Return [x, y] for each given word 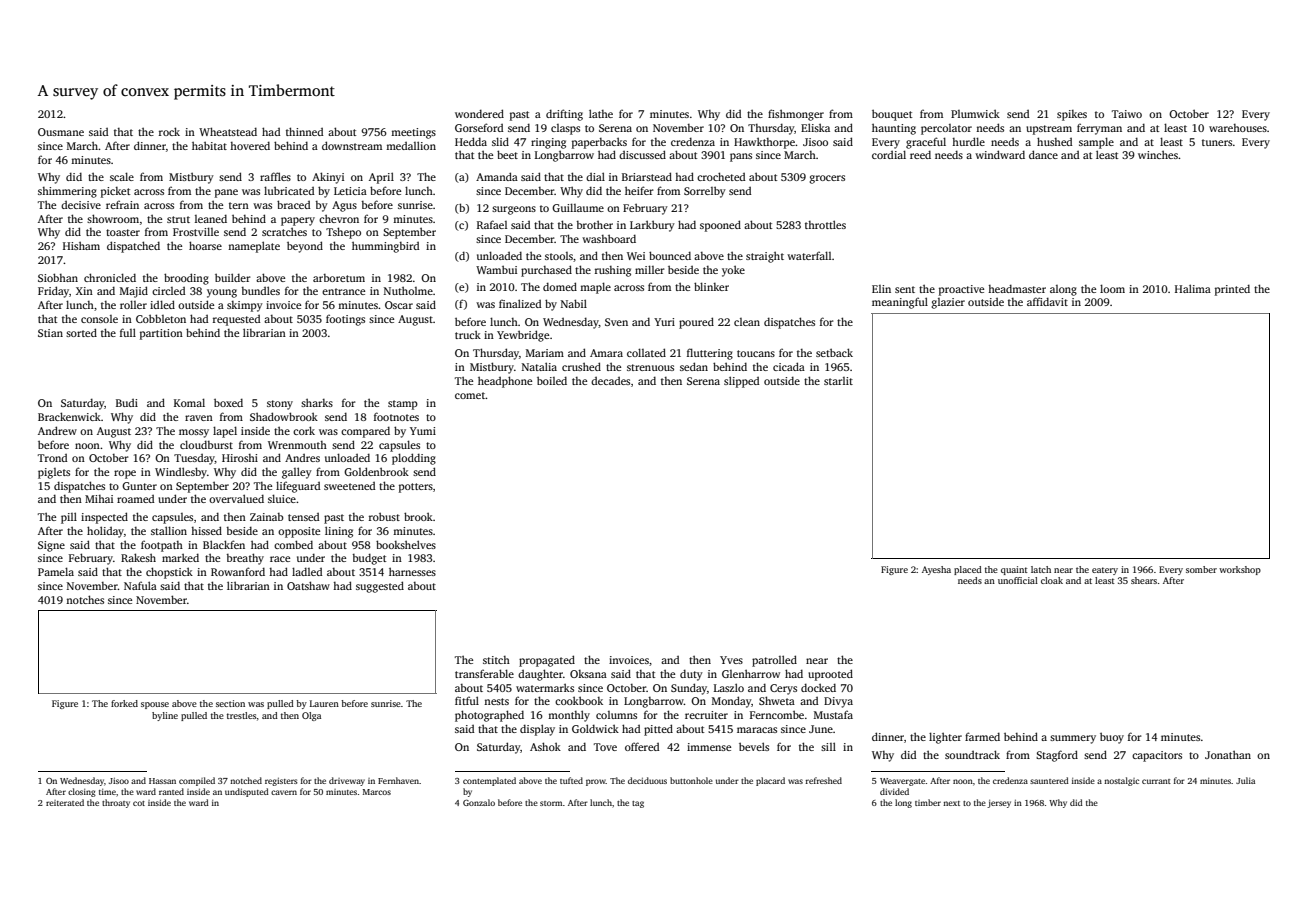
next [951, 803]
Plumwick [975, 113]
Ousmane [61, 132]
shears [1144, 580]
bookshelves [406, 544]
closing [82, 792]
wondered [479, 113]
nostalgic [1121, 781]
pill [69, 518]
